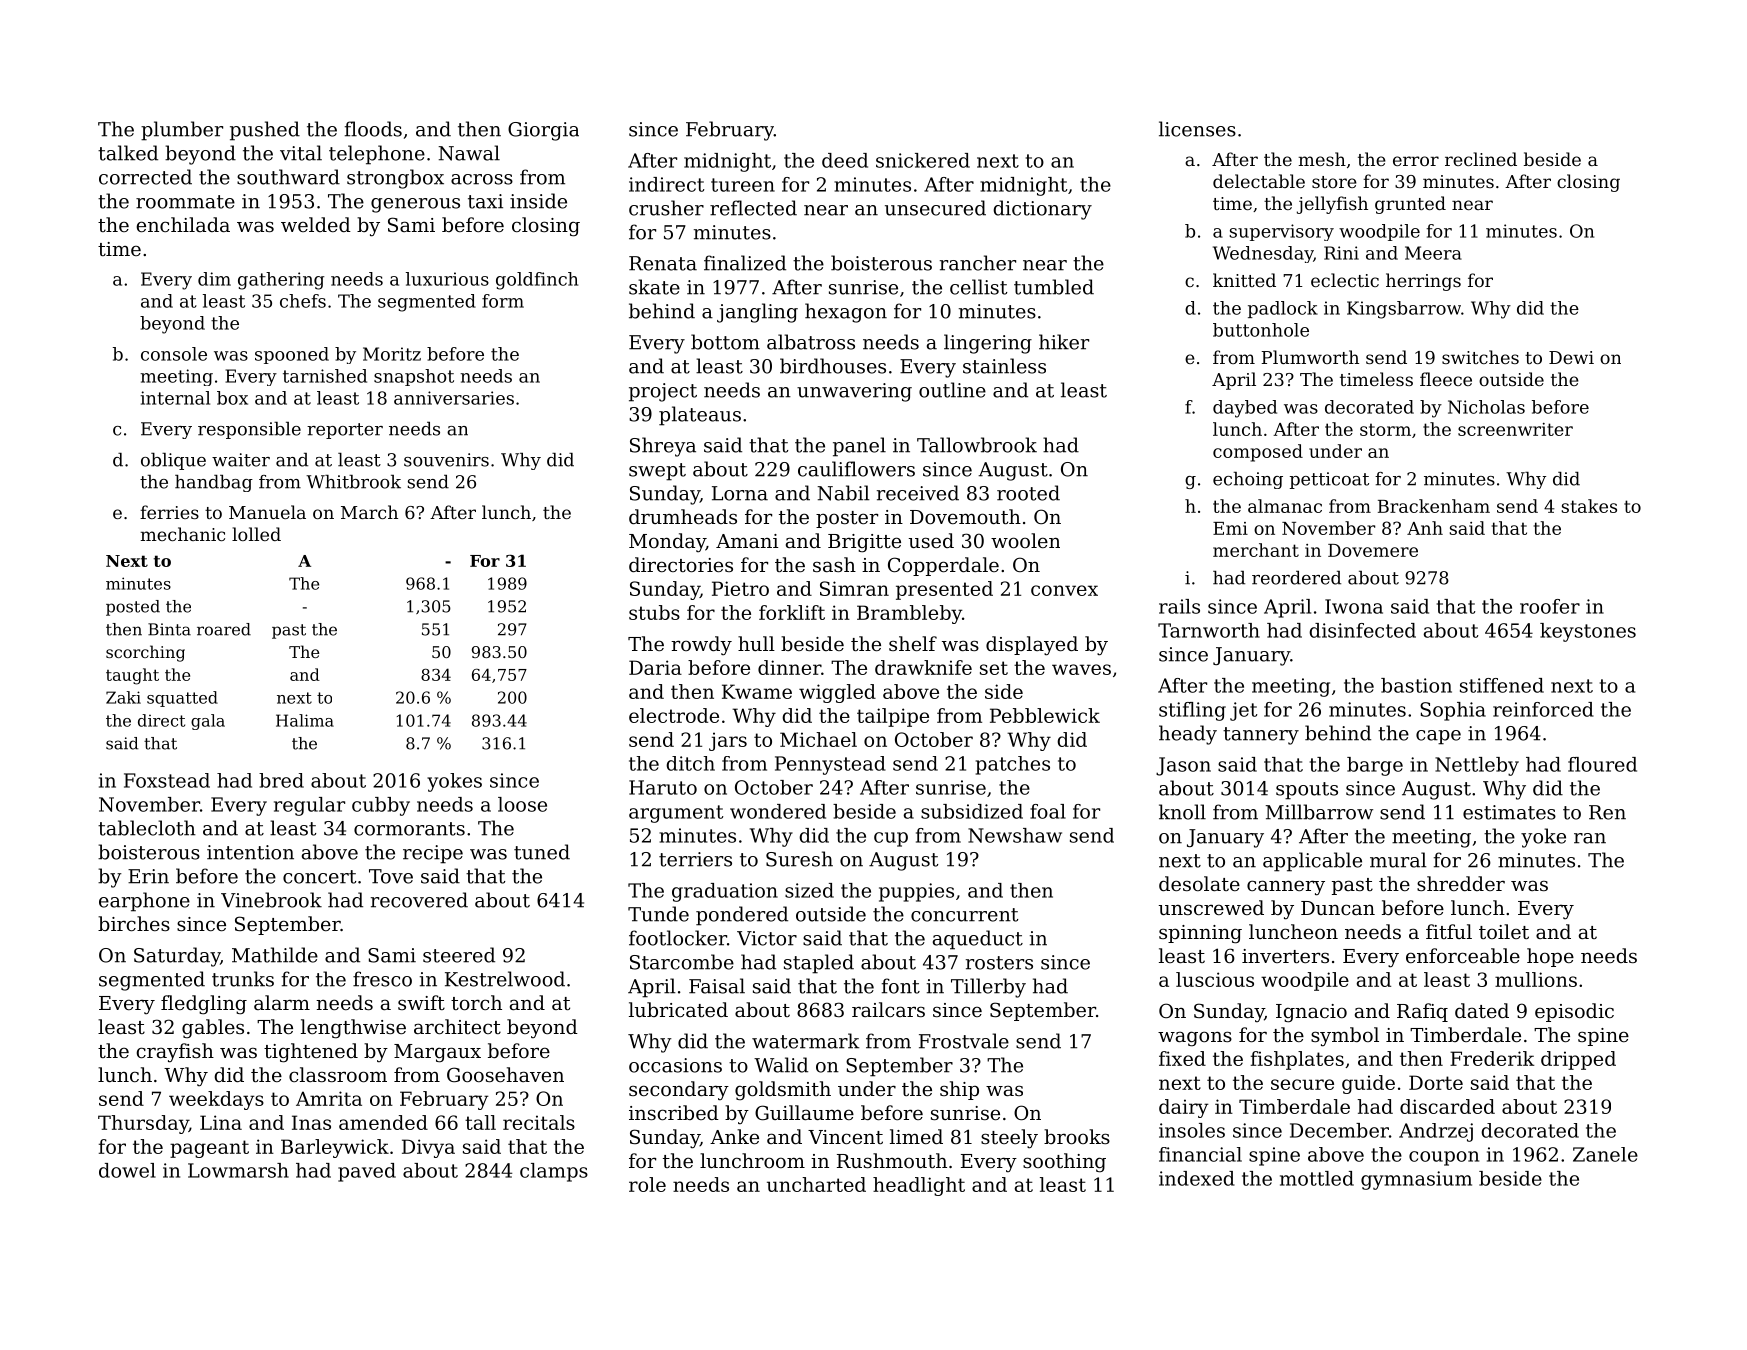 The width and height of the image is (1747, 1350). Describe the element at coordinates (965, 516) in the image. I see `Dovemouth` at that location.
